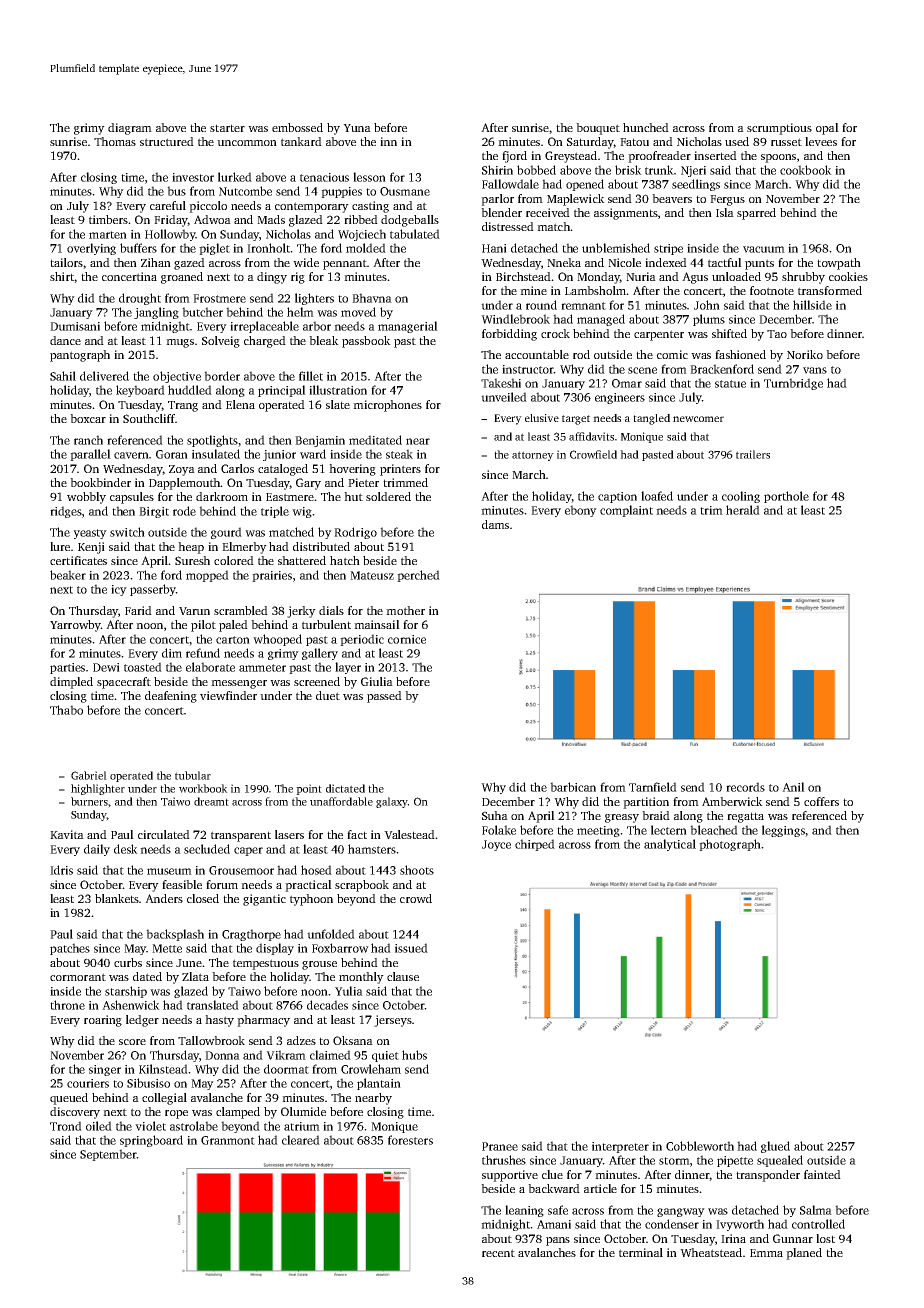 This screenshot has width=924, height=1308. Describe the element at coordinates (698, 419) in the screenshot. I see `newcomer` at that location.
